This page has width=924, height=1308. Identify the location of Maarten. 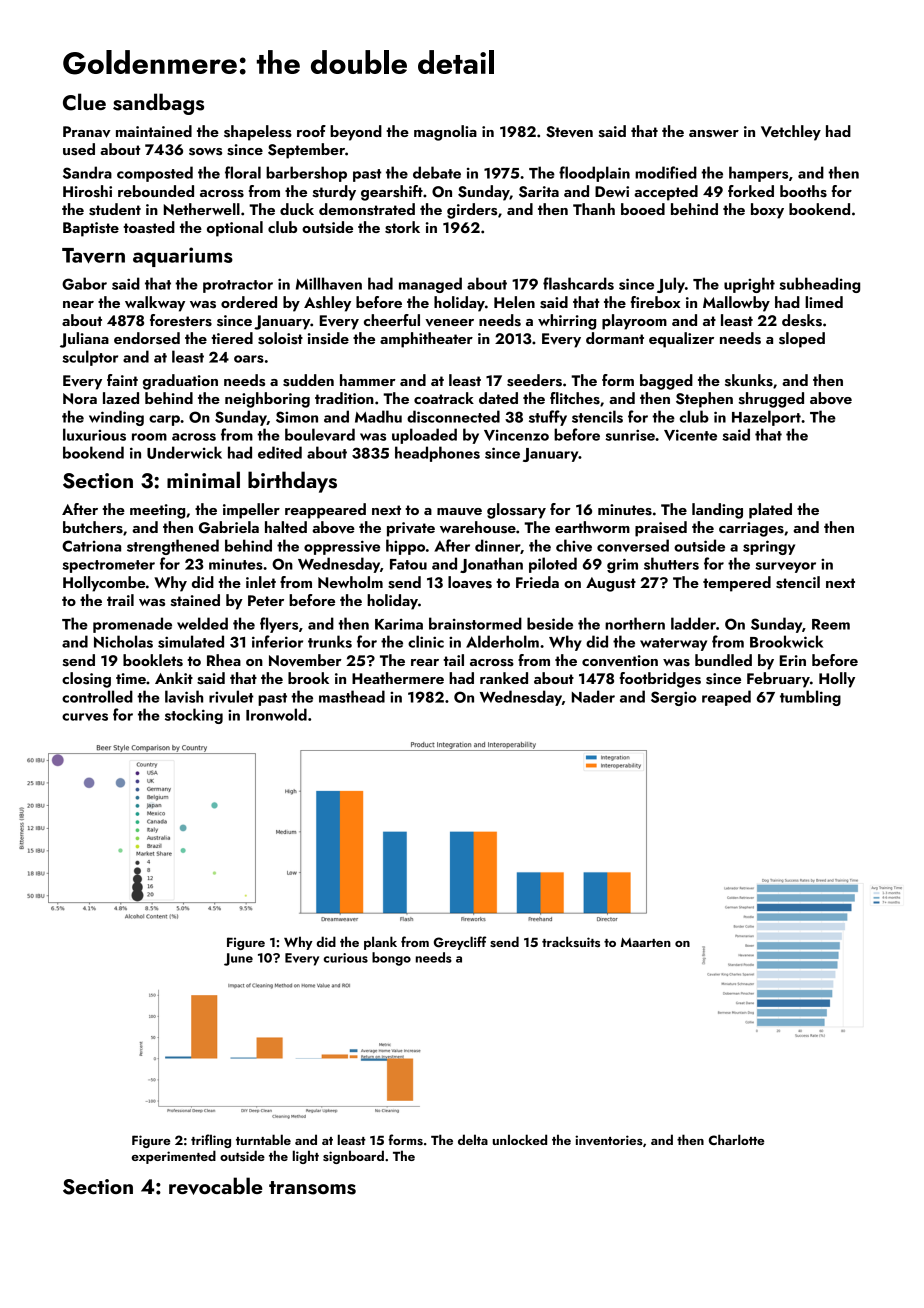
(646, 942).
